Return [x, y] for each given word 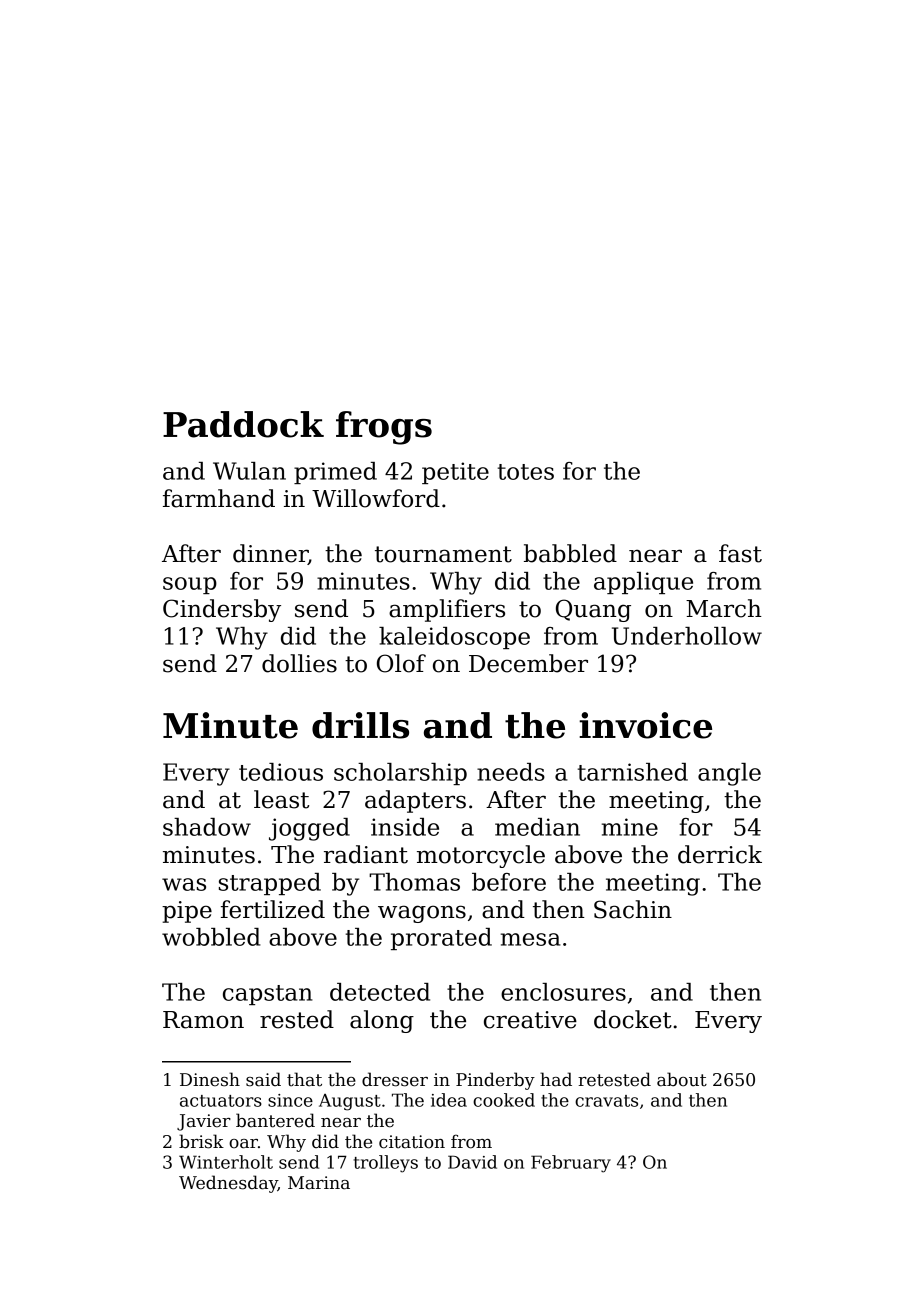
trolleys [386, 1164]
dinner [270, 554]
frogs [384, 428]
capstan [268, 995]
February [571, 1164]
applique [643, 583]
